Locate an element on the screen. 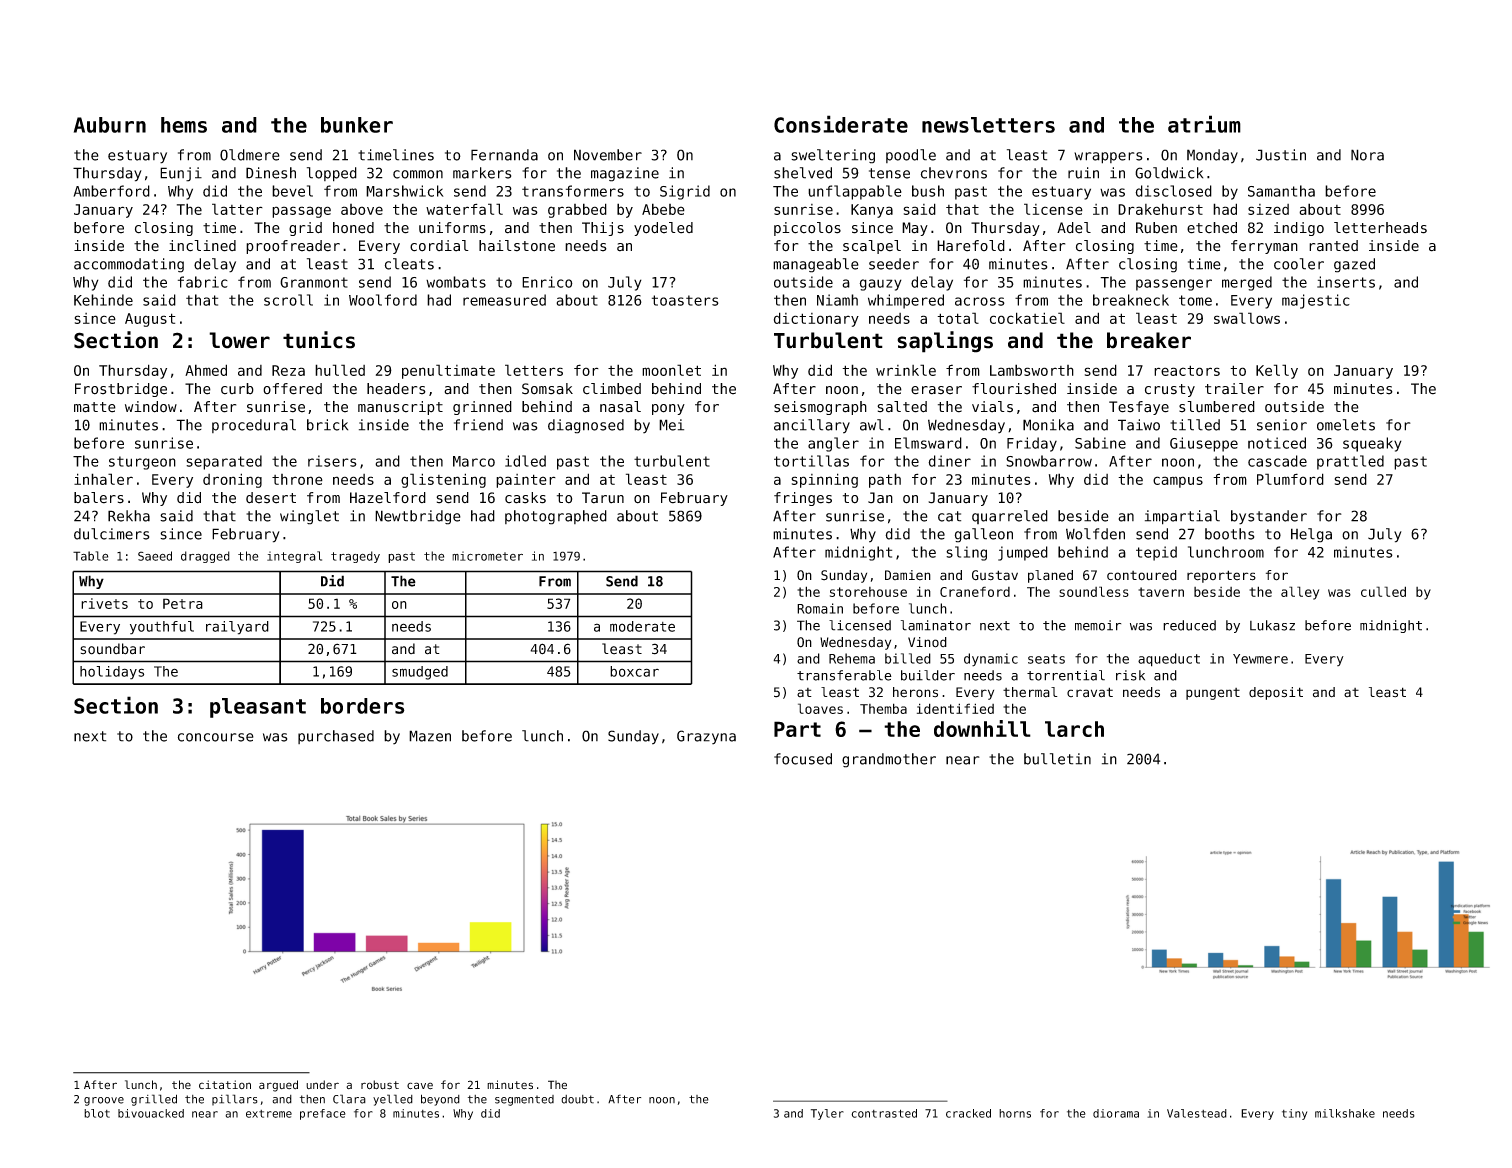 This screenshot has height=1168, width=1512. atrium is located at coordinates (1204, 124).
